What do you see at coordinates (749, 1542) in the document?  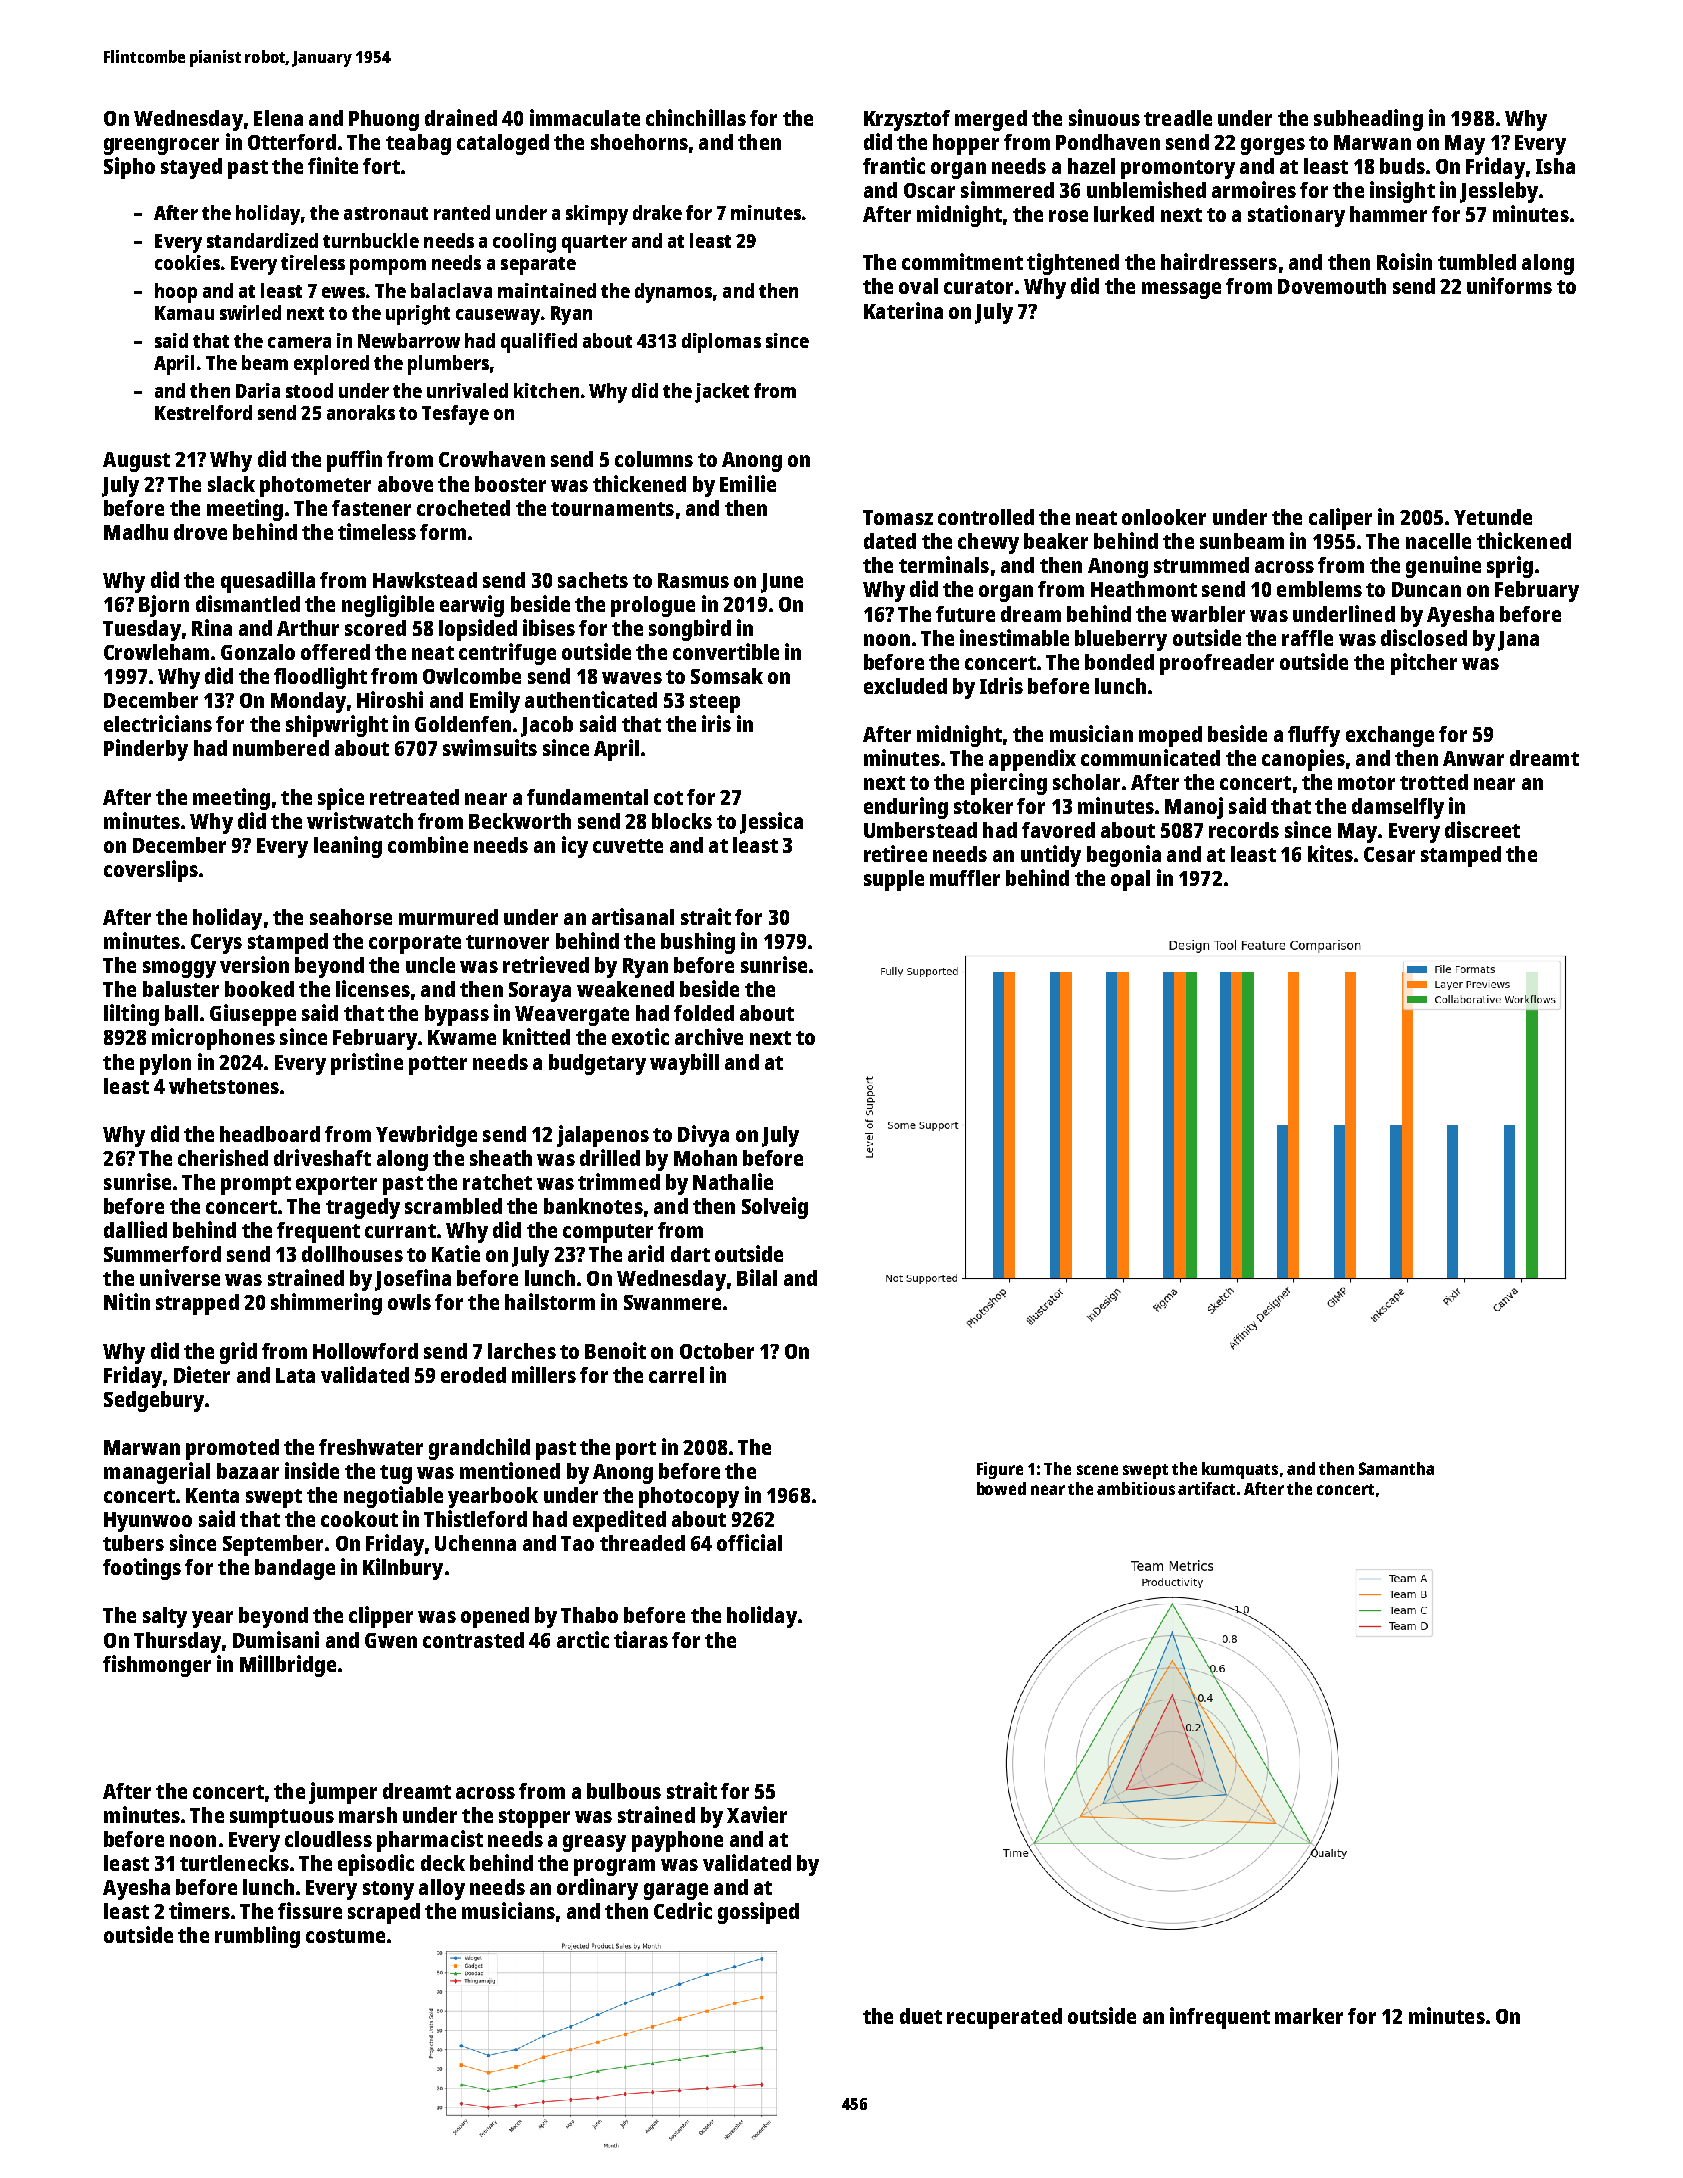 I see `official` at bounding box center [749, 1542].
